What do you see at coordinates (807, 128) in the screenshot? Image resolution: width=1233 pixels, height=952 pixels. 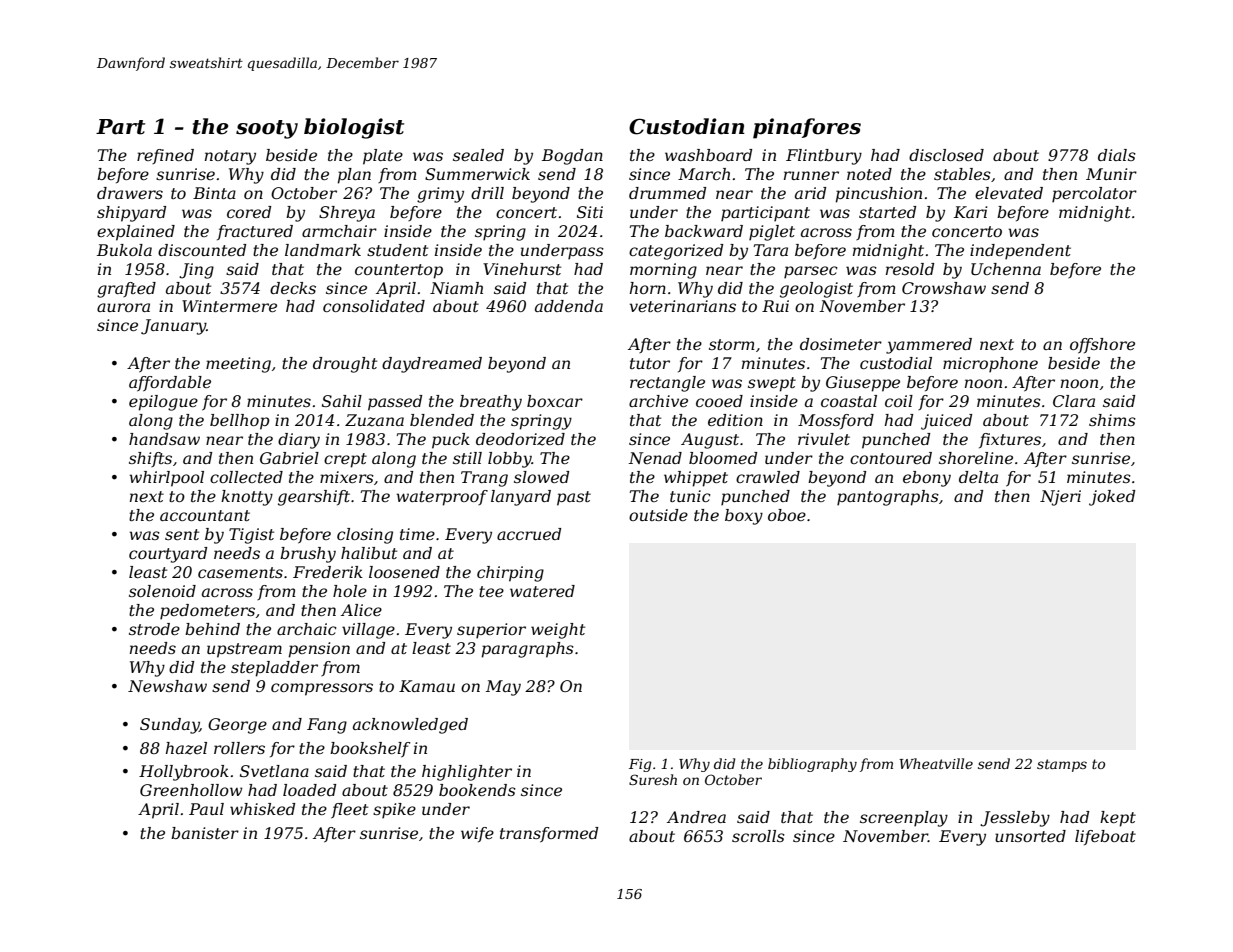 I see `pinafores` at bounding box center [807, 128].
